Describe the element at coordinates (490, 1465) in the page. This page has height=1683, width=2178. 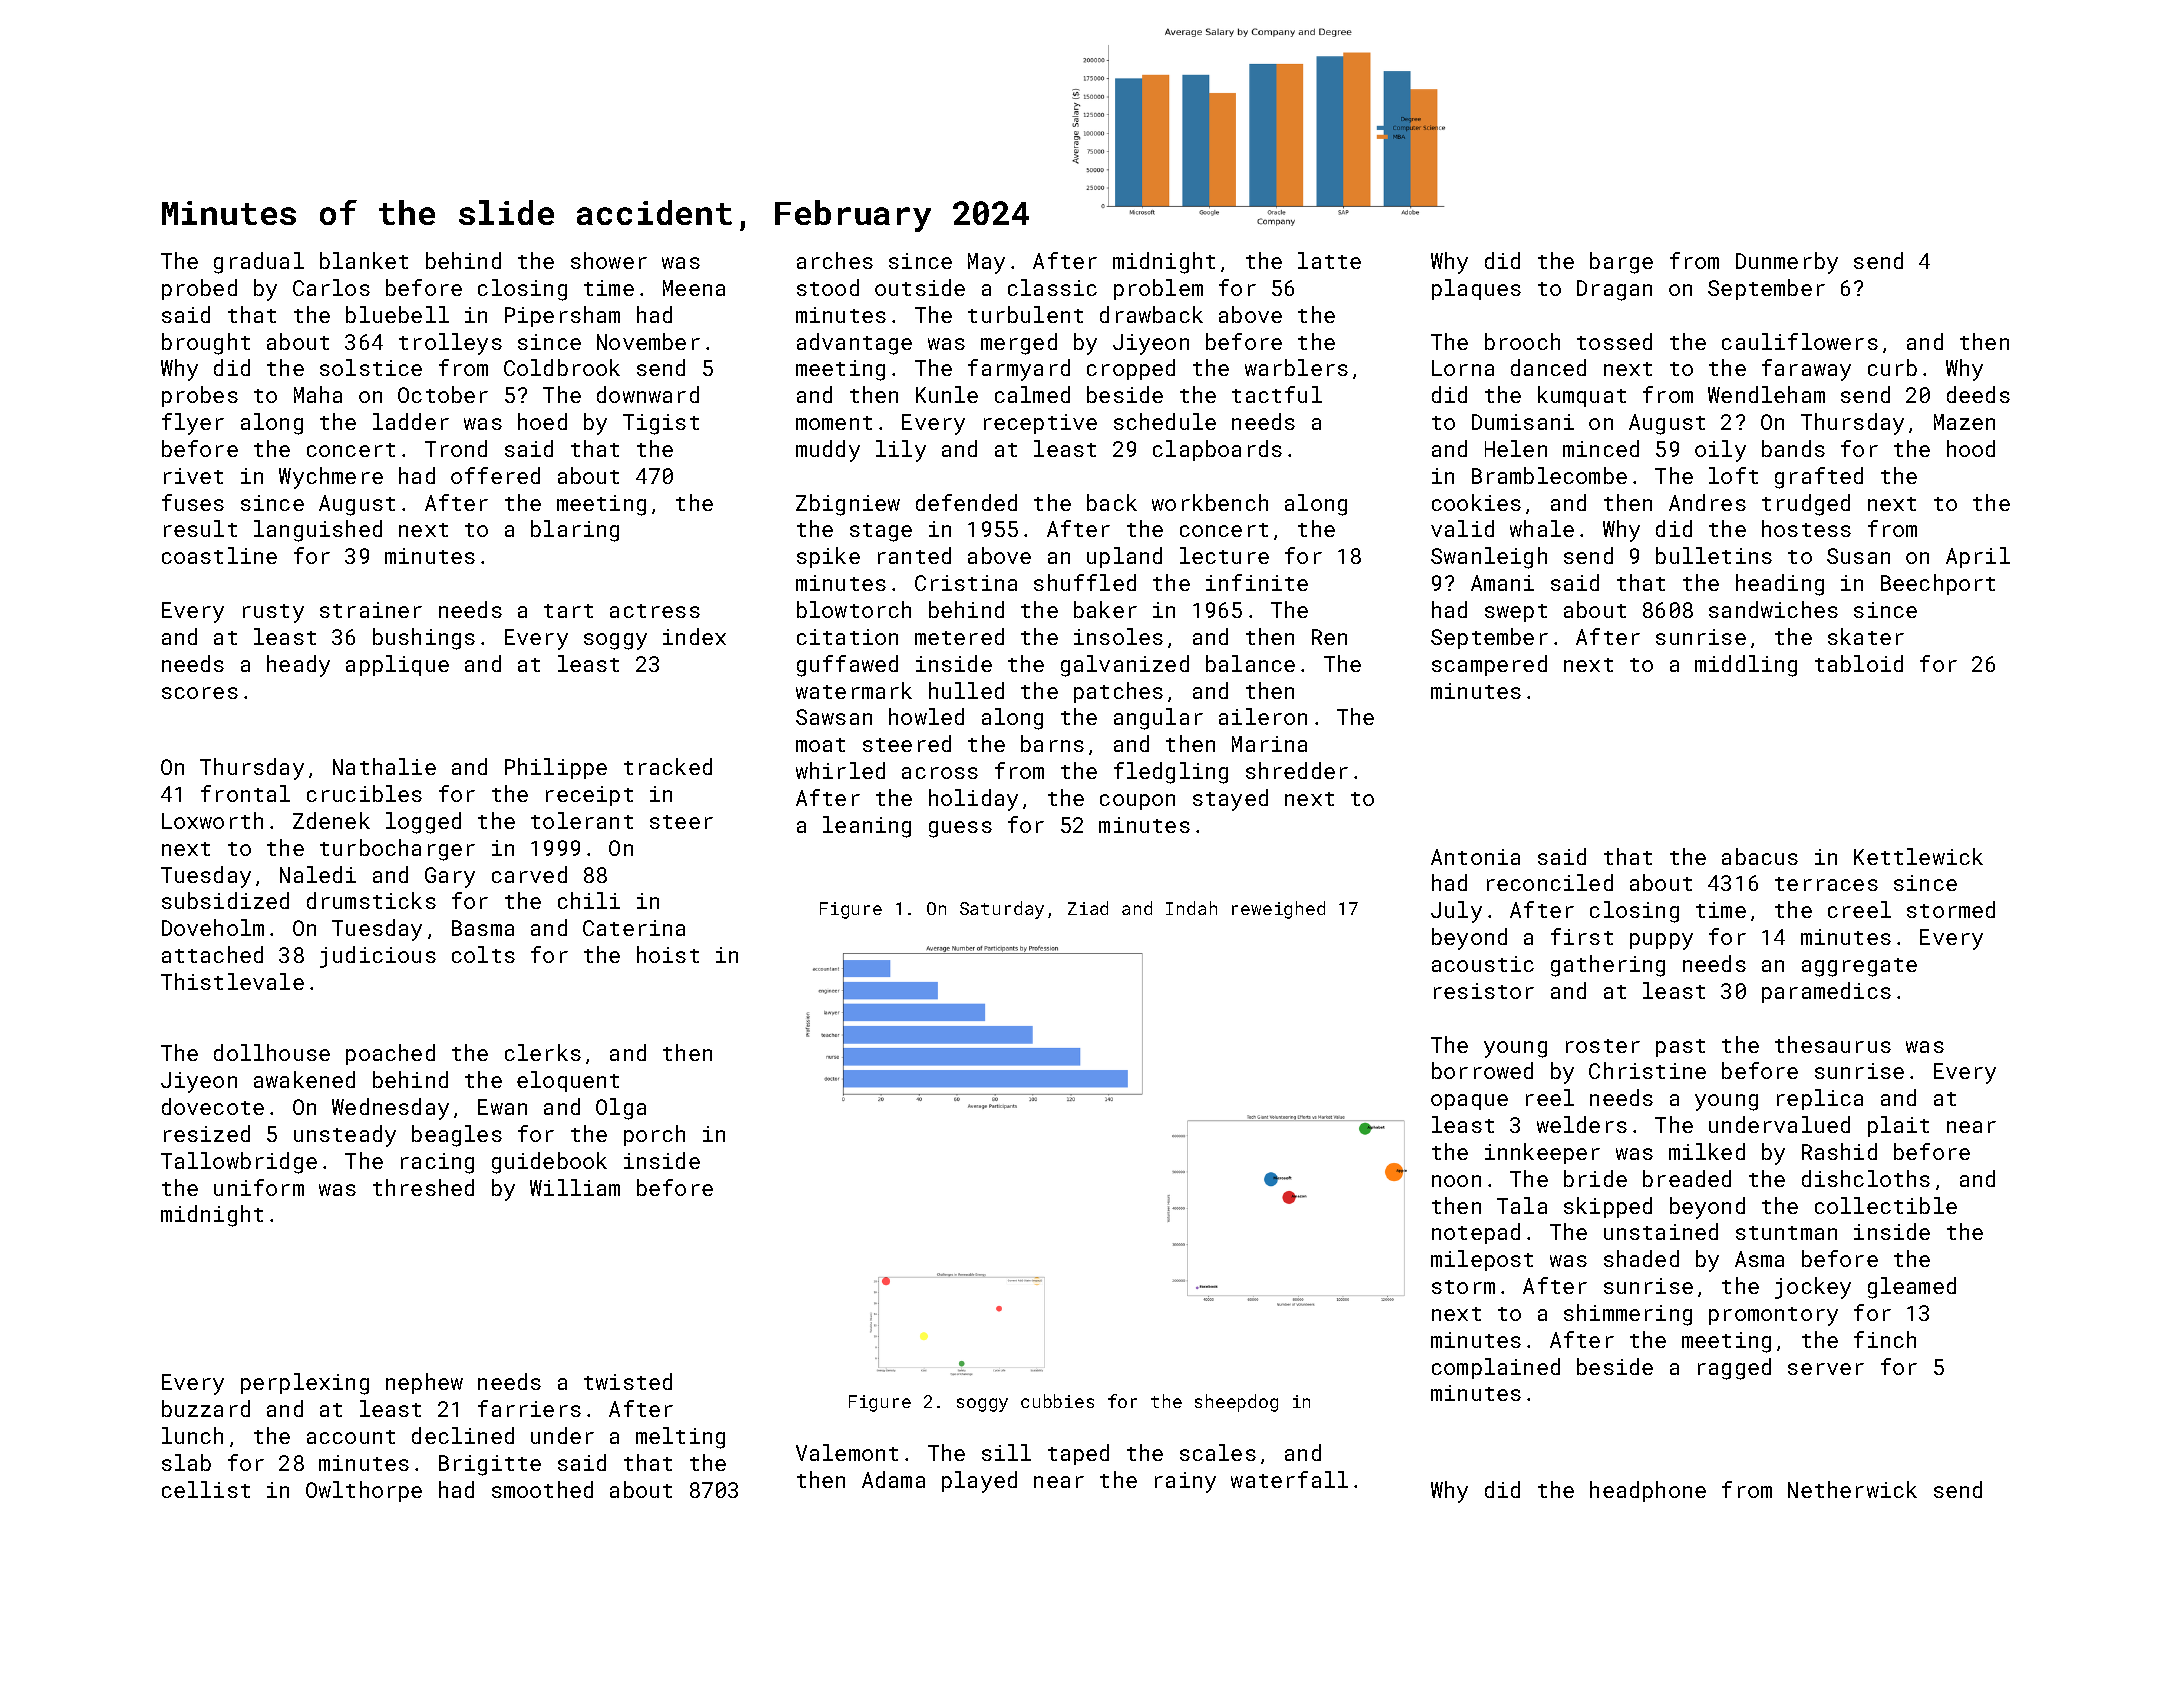
I see `Brigitte` at that location.
